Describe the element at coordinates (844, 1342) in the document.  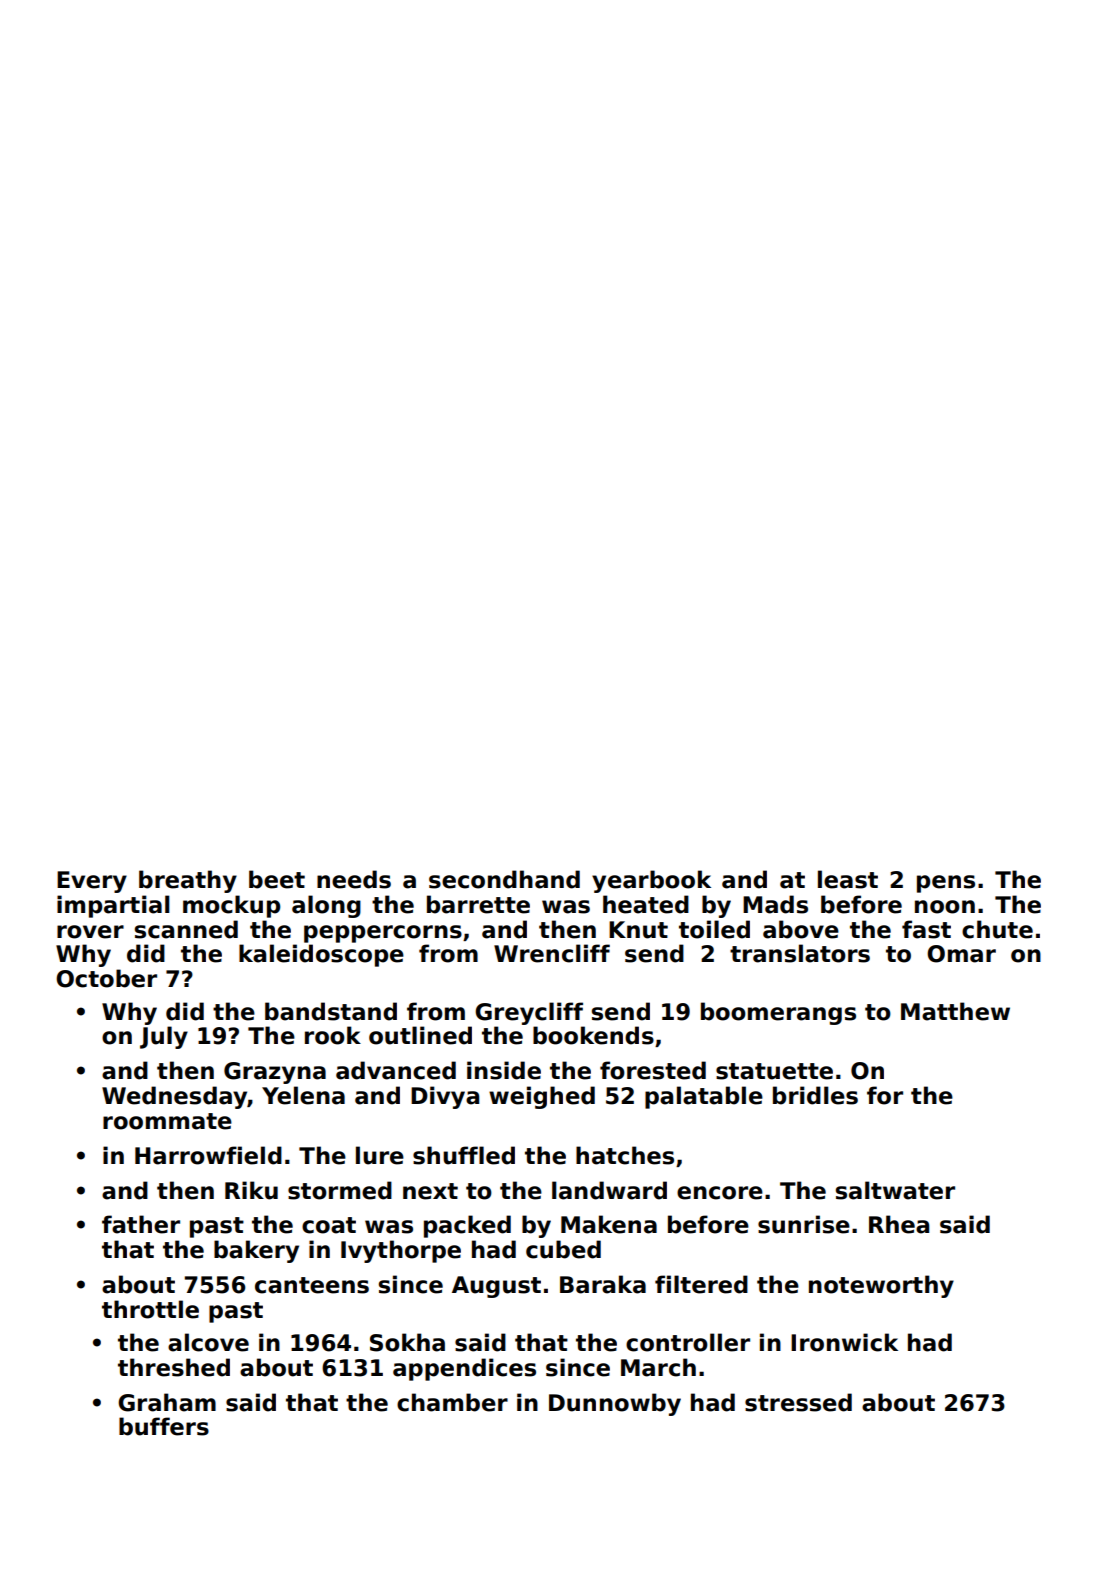
I see `Ironwick` at that location.
